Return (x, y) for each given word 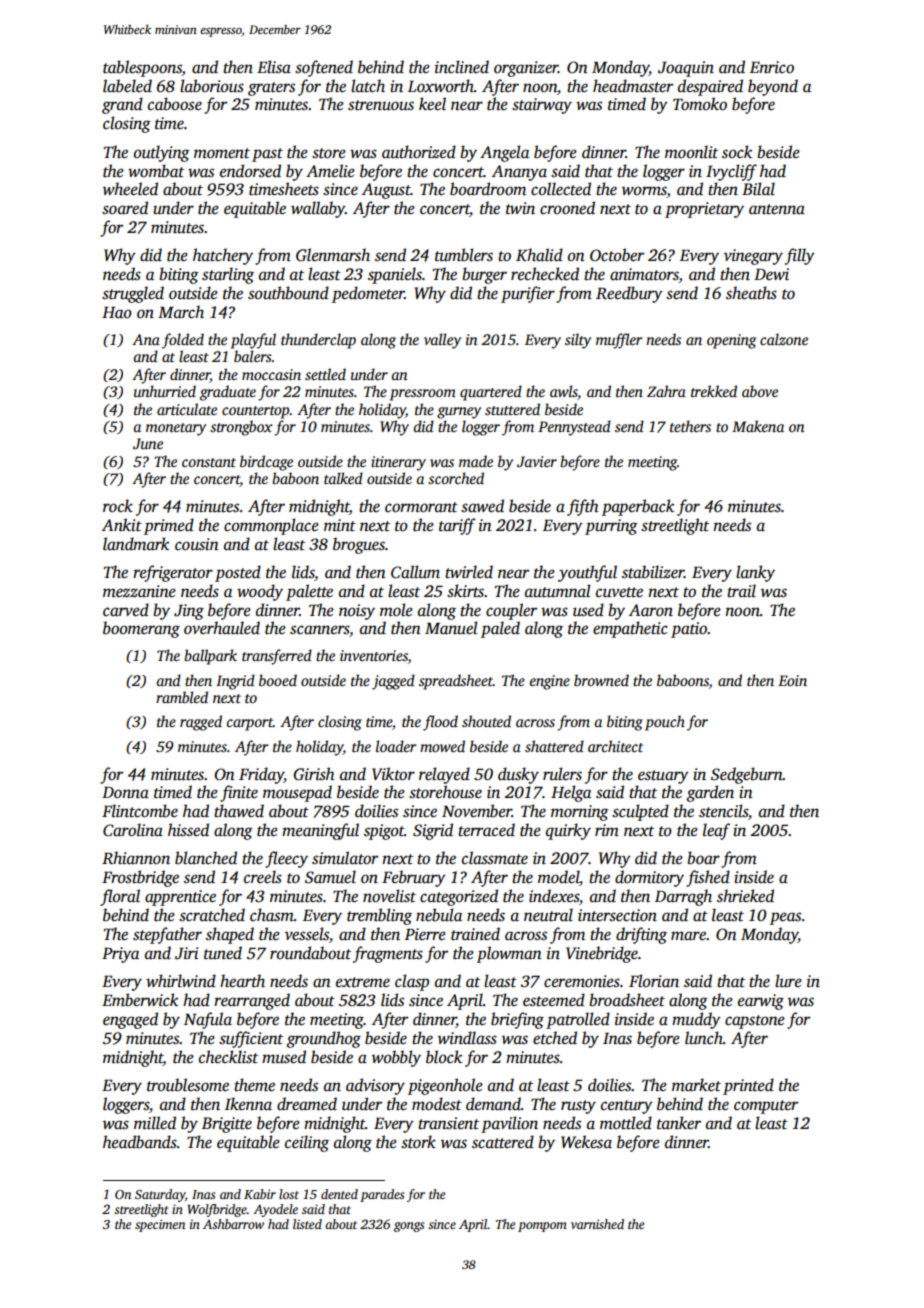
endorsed (250, 171)
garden (710, 793)
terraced (486, 830)
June (148, 443)
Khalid (539, 255)
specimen (160, 1225)
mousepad (297, 793)
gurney (459, 413)
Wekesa (586, 1142)
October (617, 255)
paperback (638, 507)
